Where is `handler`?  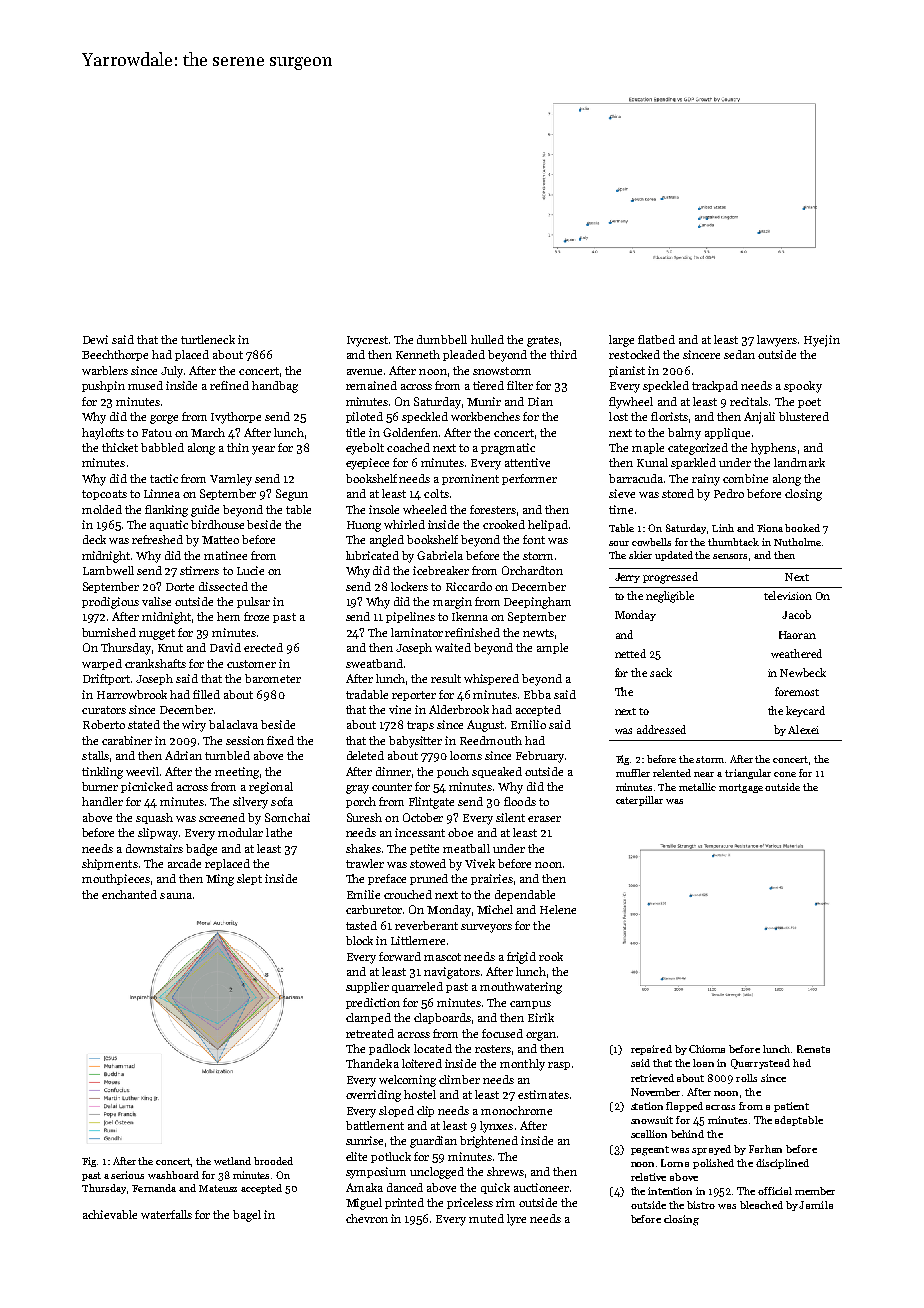
handler is located at coordinates (102, 801).
